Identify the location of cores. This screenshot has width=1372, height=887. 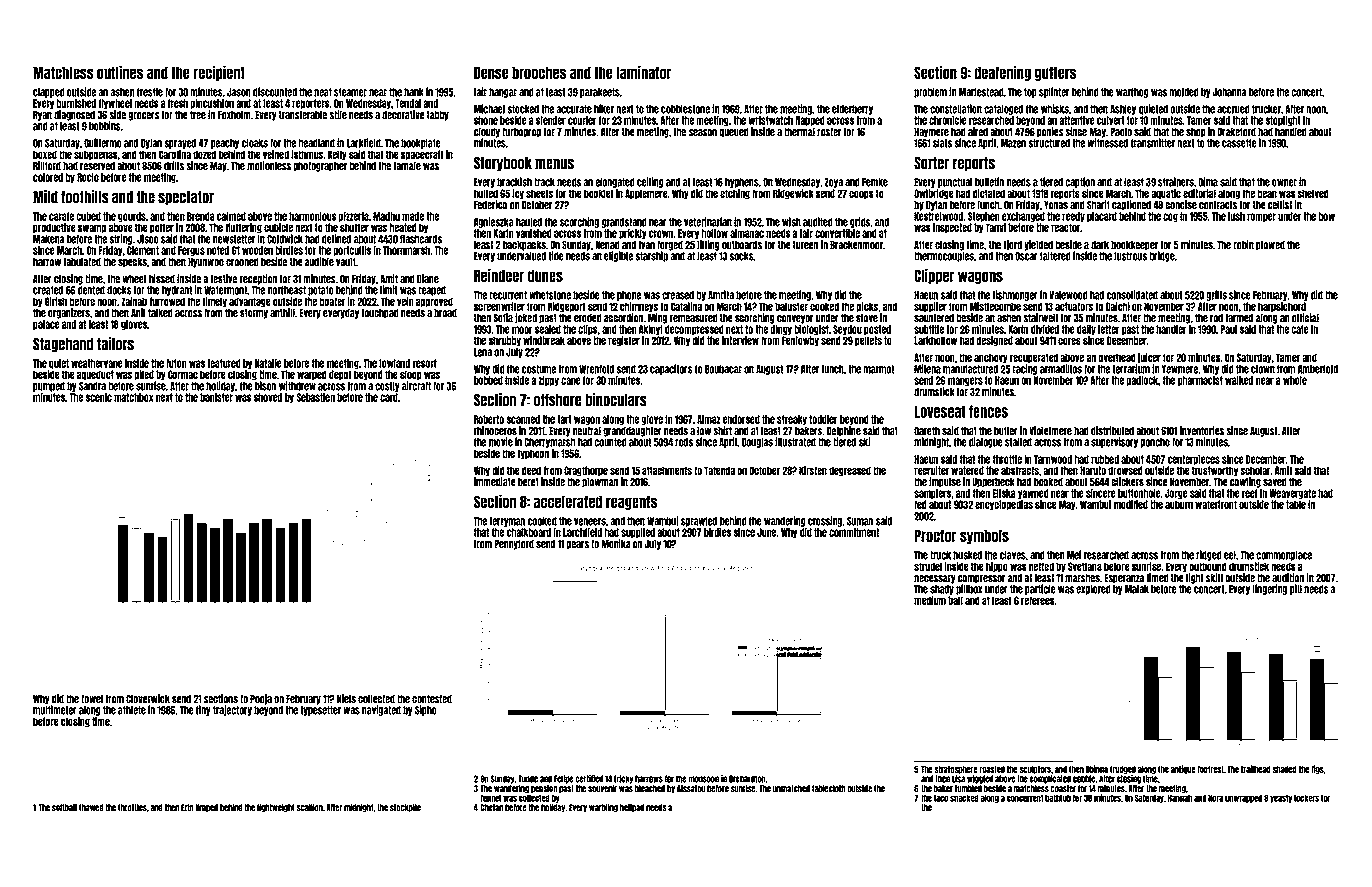
(1069, 341).
